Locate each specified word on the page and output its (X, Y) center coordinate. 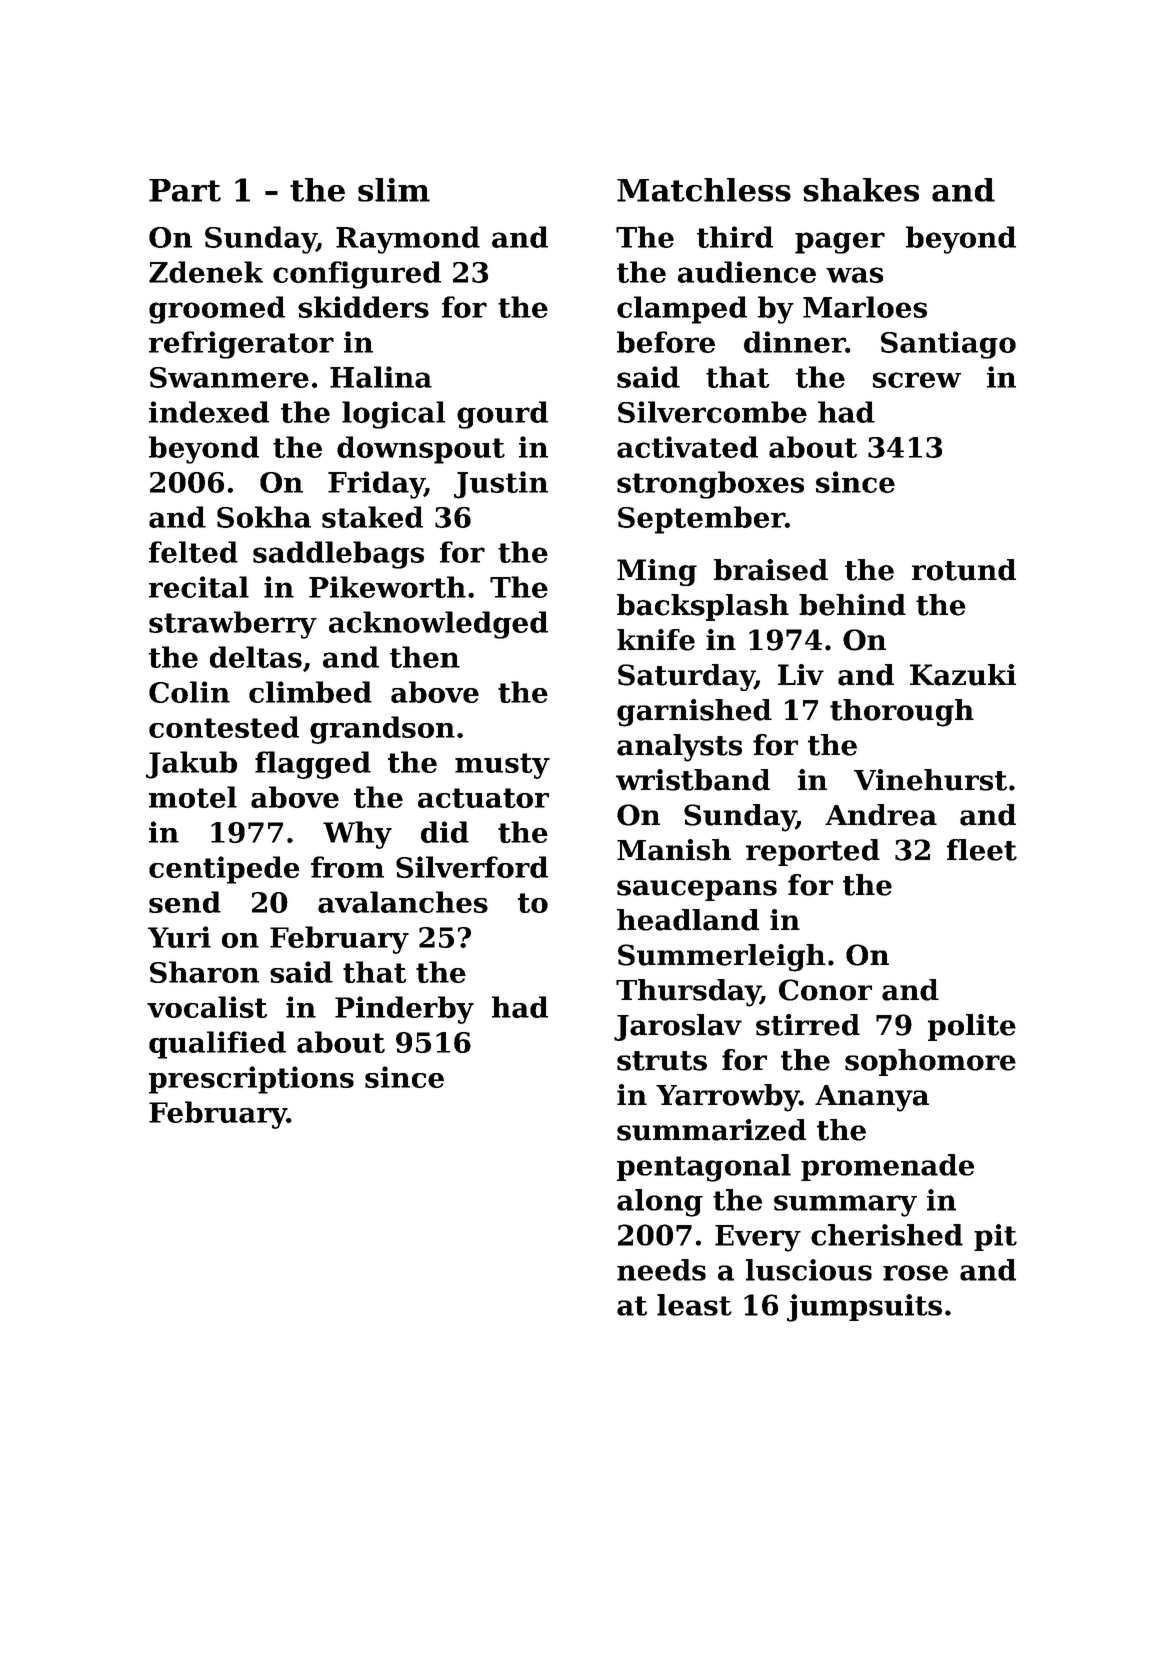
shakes (861, 190)
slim (394, 190)
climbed (310, 692)
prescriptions (251, 1080)
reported (813, 852)
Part (185, 190)
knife (656, 640)
